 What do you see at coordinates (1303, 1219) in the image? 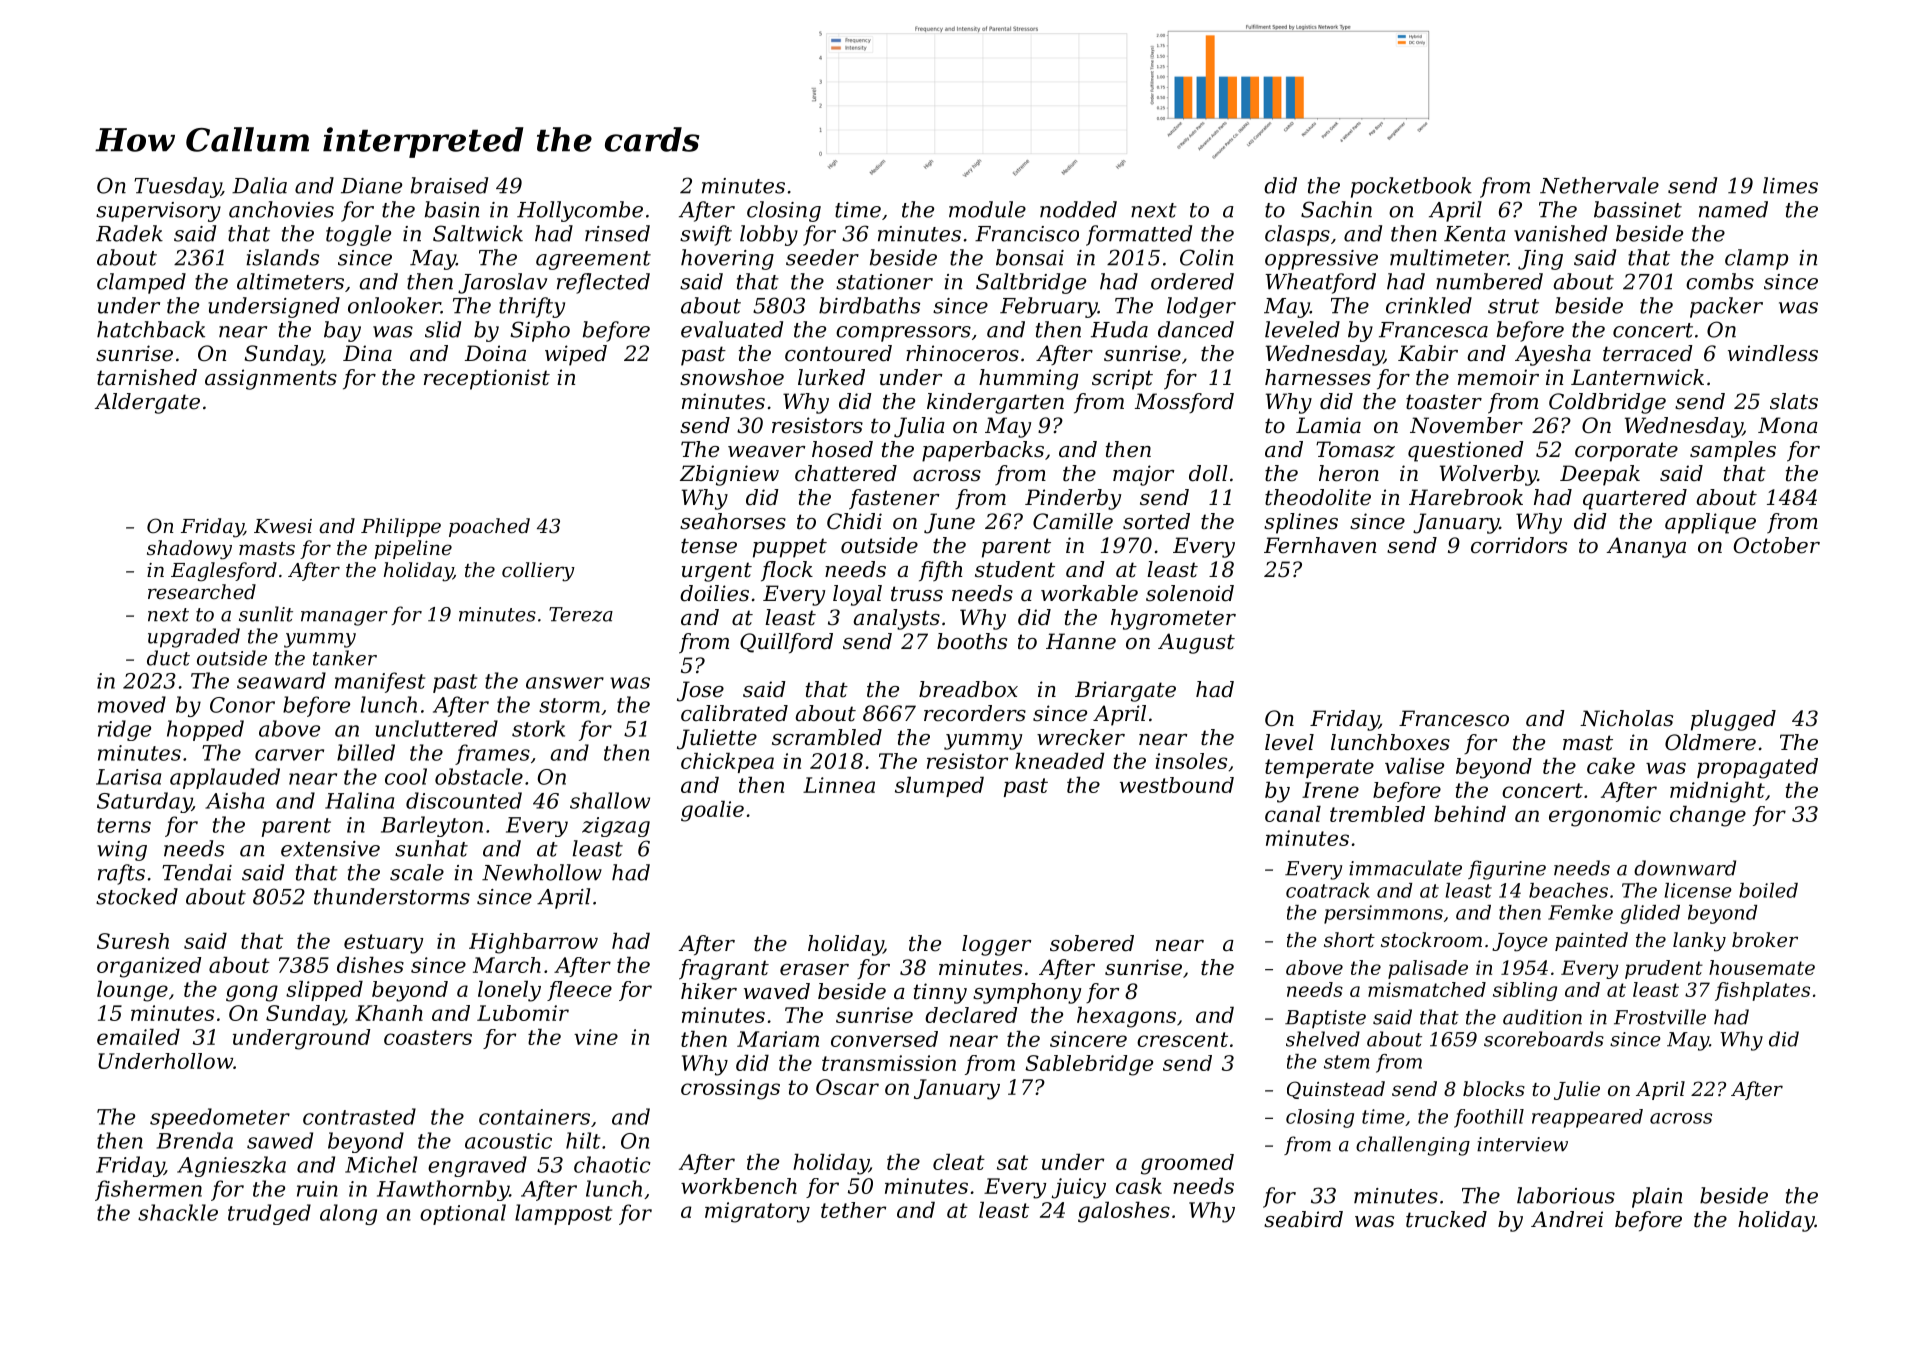
I see `seabird` at bounding box center [1303, 1219].
